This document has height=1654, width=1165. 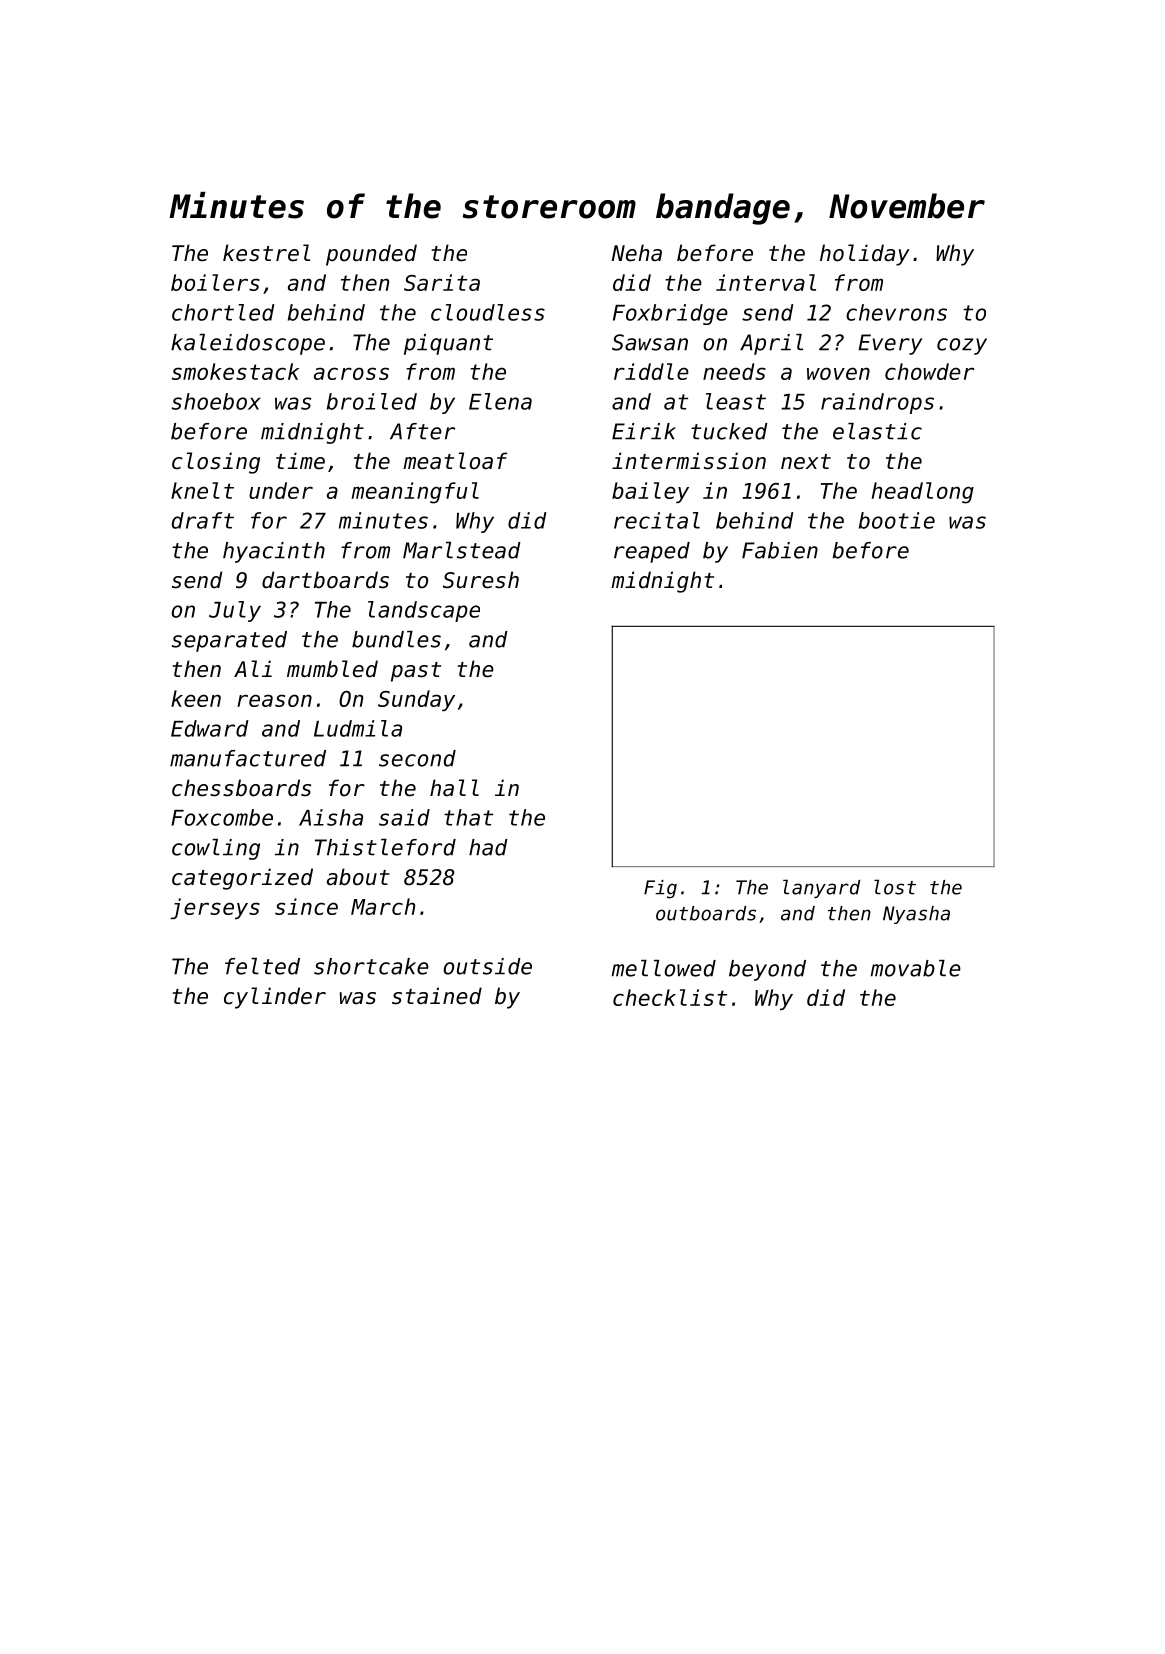 What do you see at coordinates (780, 550) in the document?
I see `Fabien` at bounding box center [780, 550].
